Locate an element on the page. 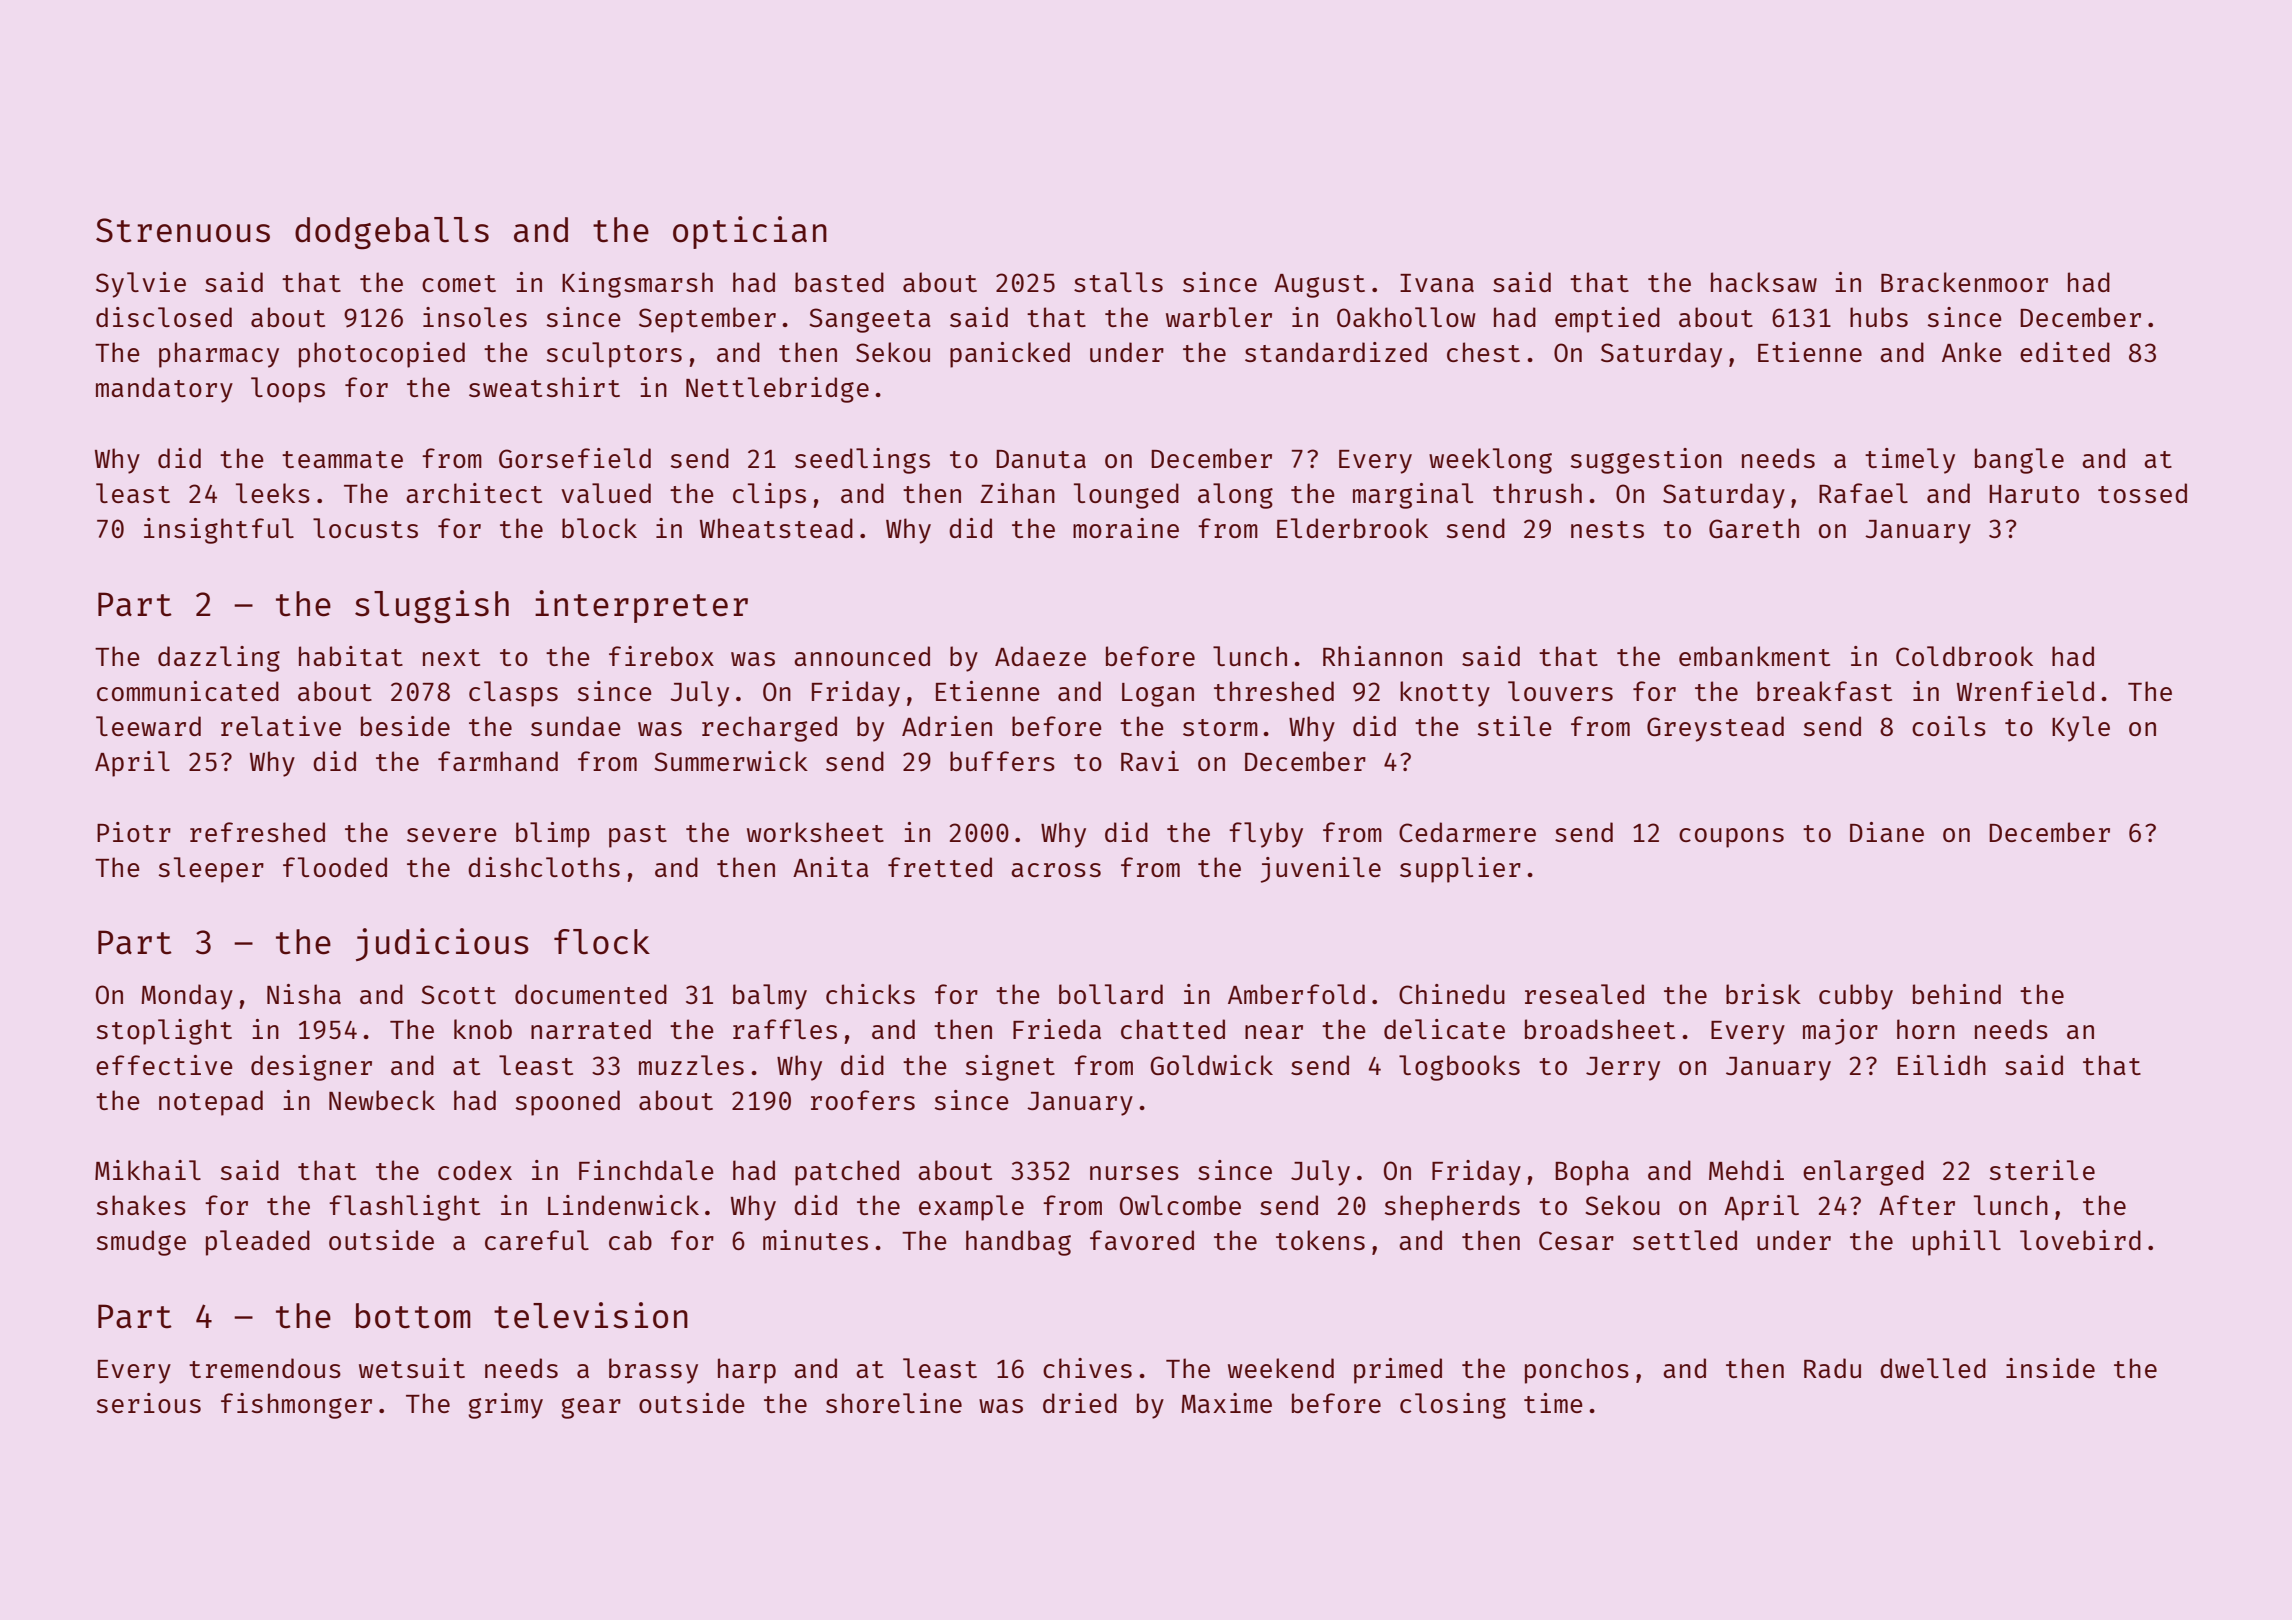 Image resolution: width=2292 pixels, height=1620 pixels. dodgeballs is located at coordinates (392, 233).
